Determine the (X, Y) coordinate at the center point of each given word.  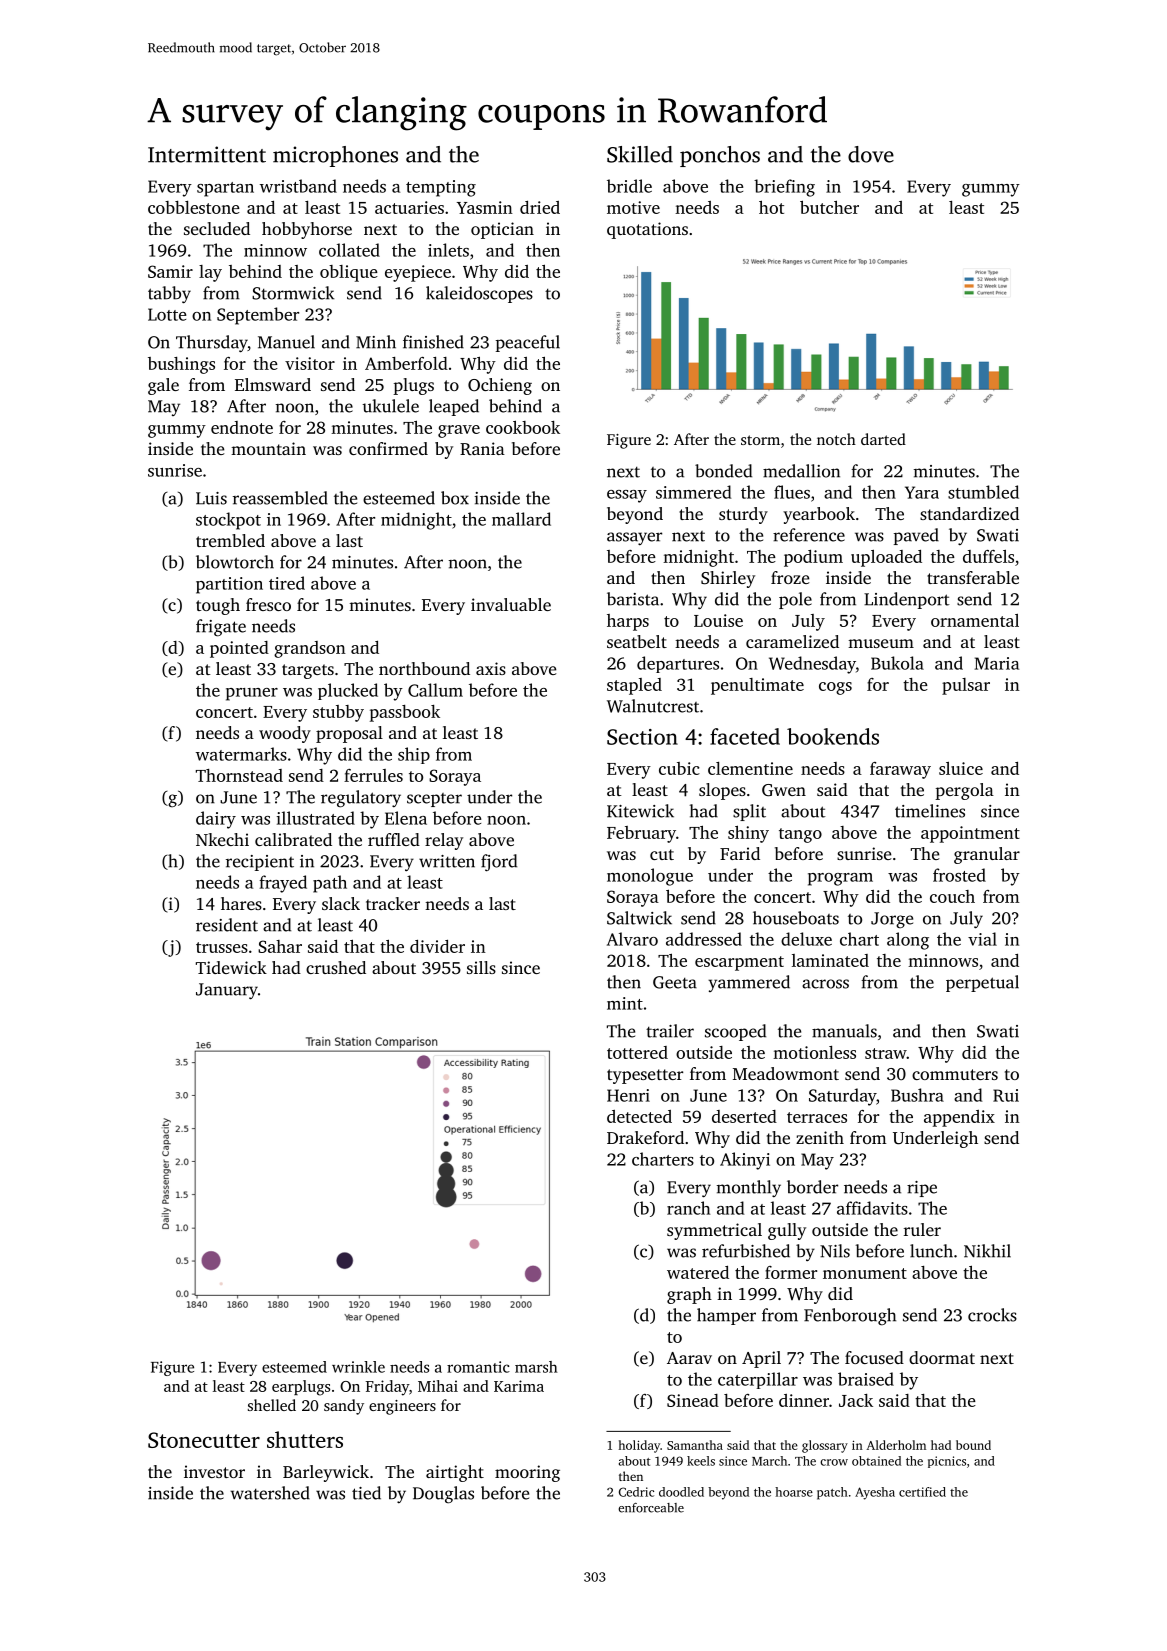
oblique (349, 273)
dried (540, 207)
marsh (536, 1367)
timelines (930, 811)
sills (481, 967)
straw (886, 1053)
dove (871, 154)
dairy (216, 820)
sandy (344, 1407)
